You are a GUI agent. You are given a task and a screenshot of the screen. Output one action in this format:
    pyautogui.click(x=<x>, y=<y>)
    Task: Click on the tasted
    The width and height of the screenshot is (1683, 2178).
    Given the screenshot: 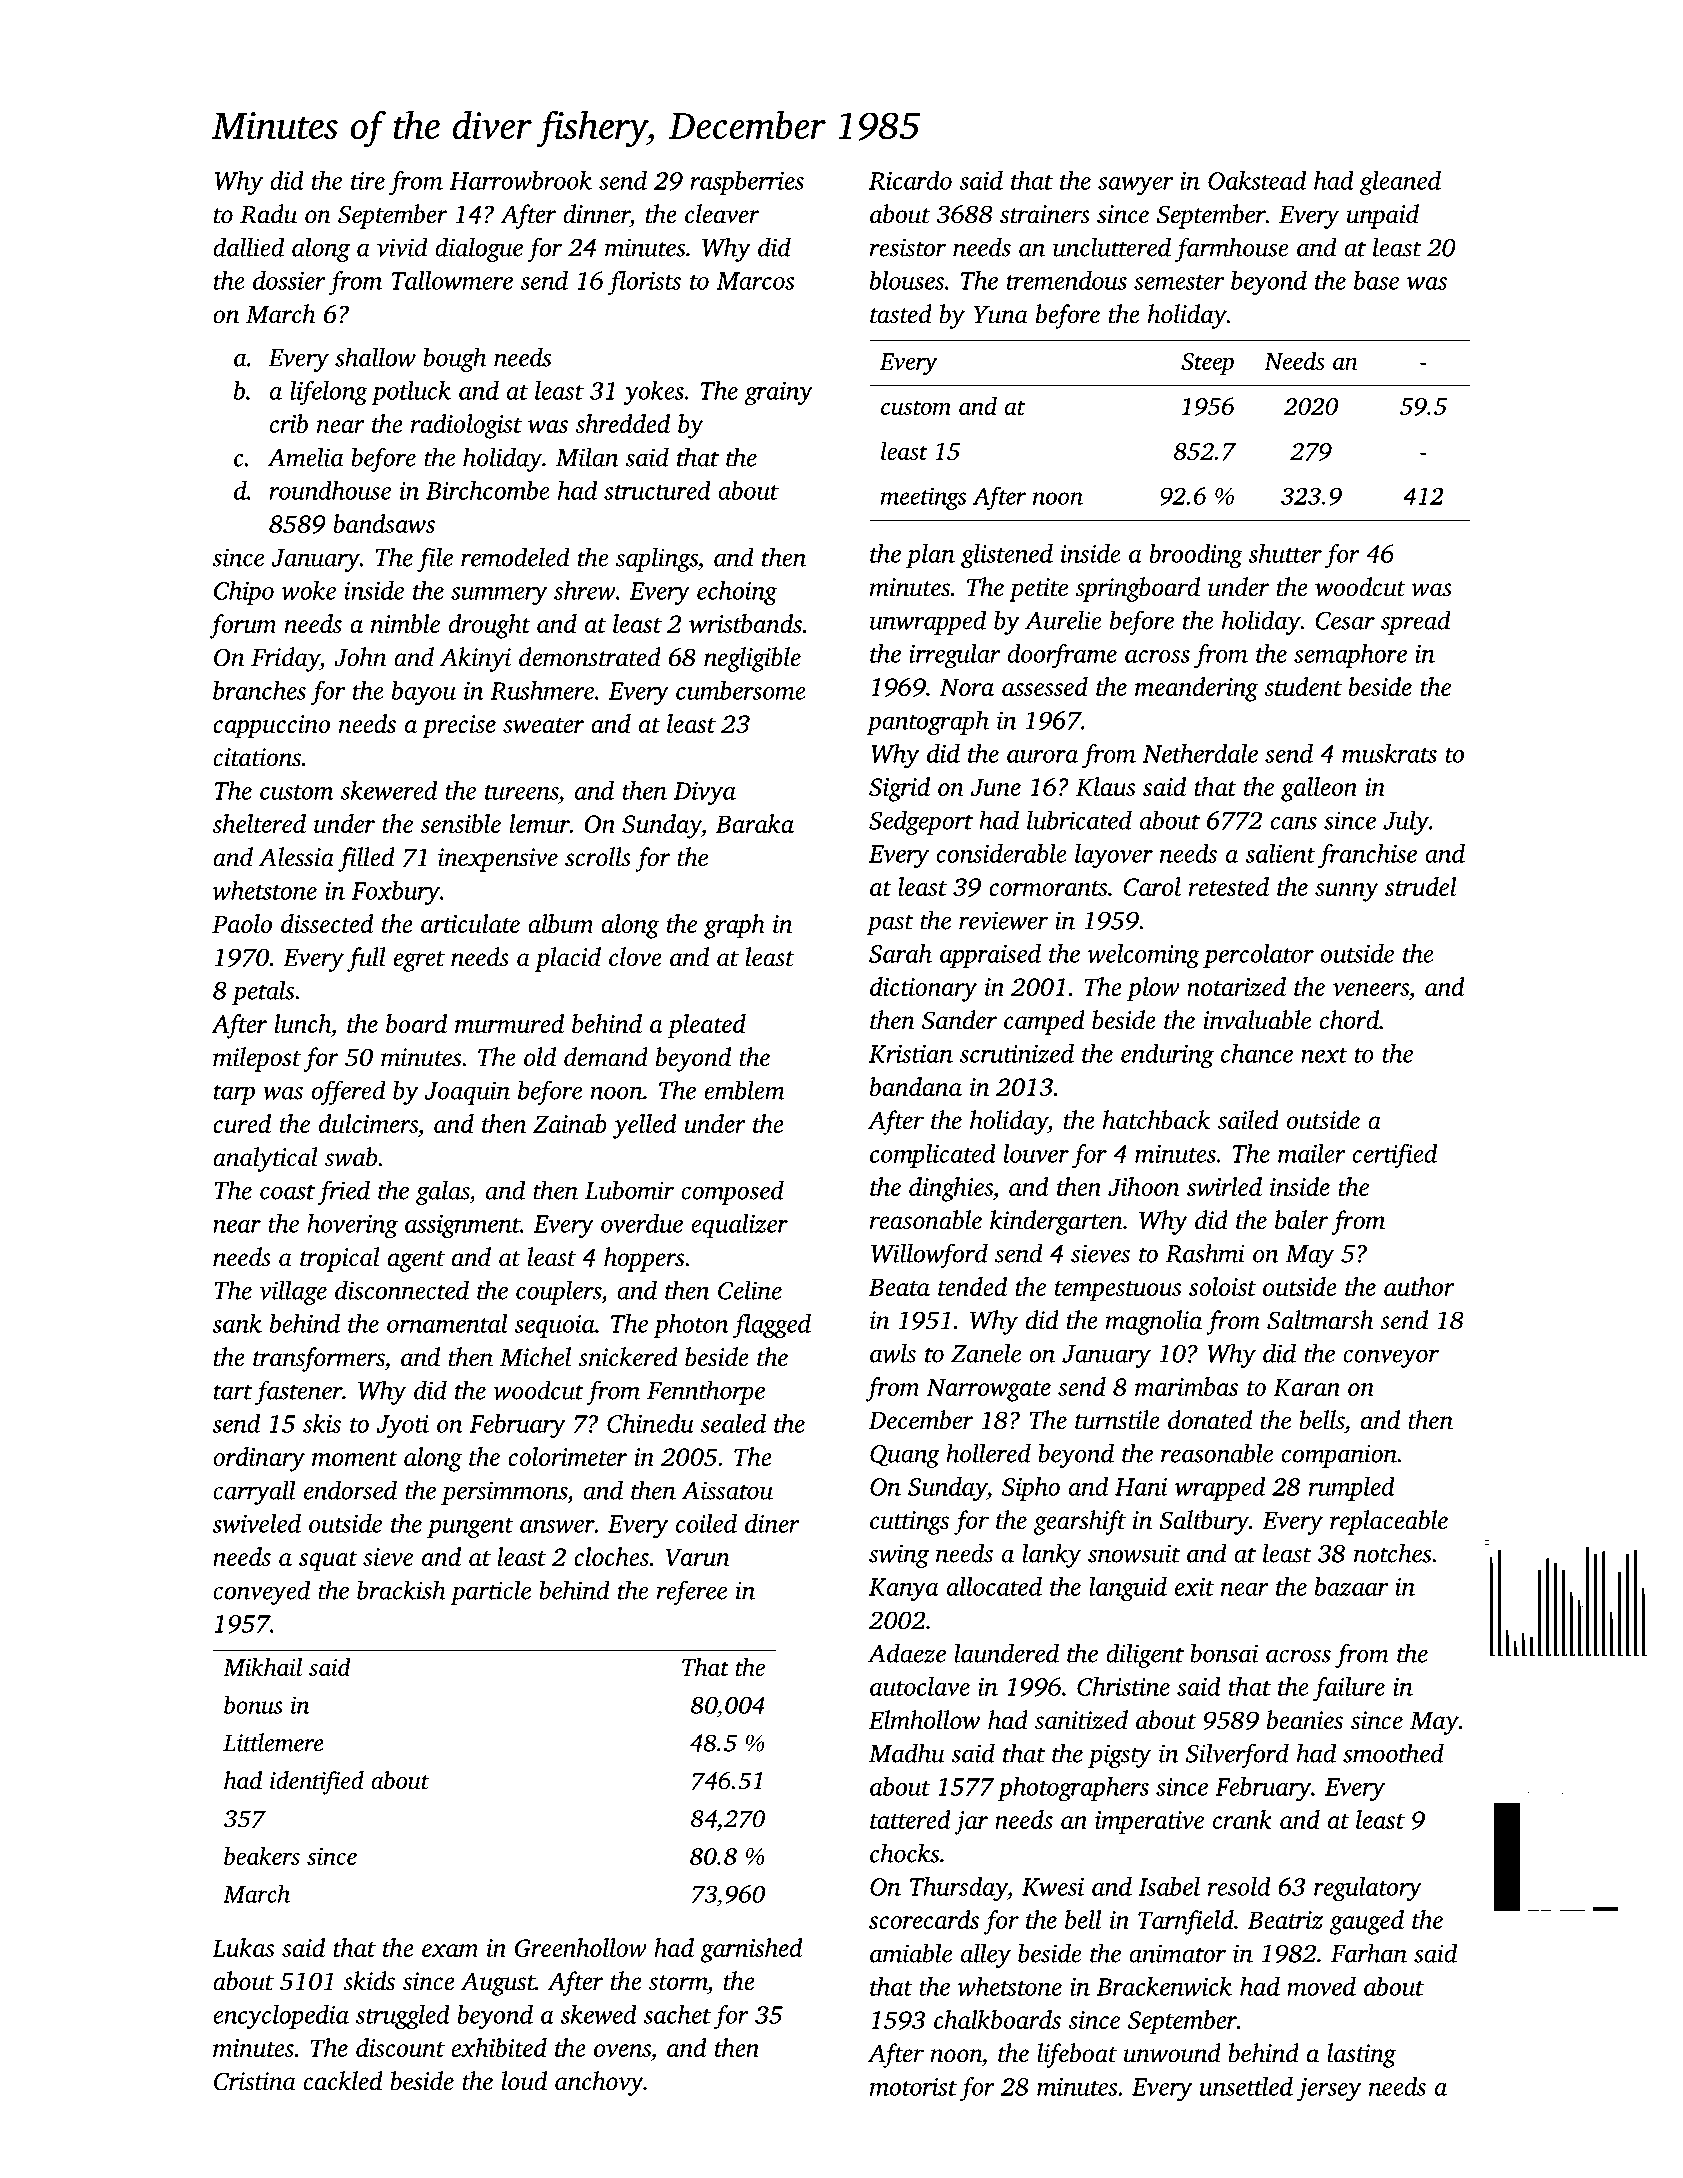 What is the action you would take?
    pyautogui.click(x=901, y=314)
